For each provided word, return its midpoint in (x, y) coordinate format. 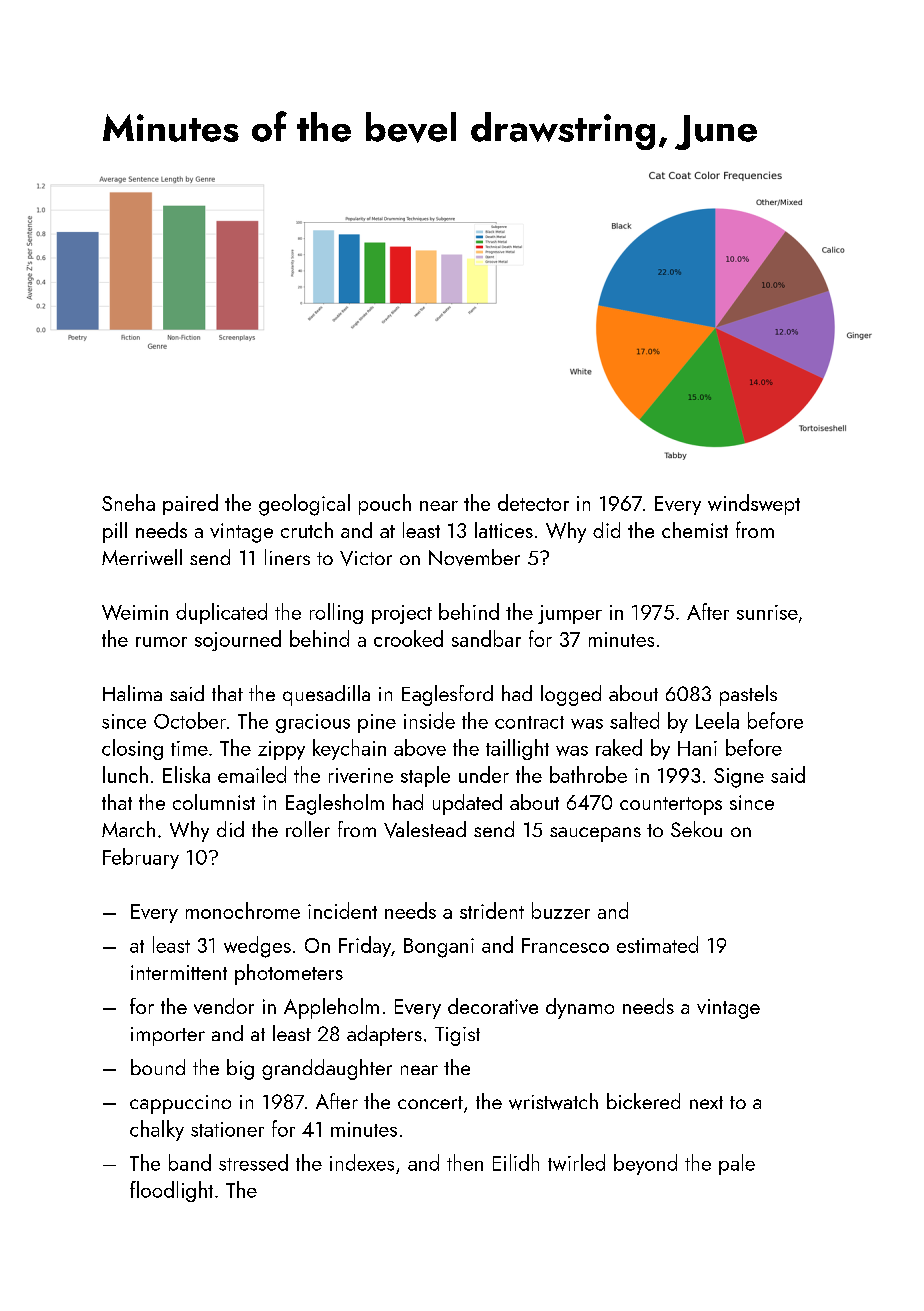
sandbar (486, 638)
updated (467, 804)
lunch (125, 774)
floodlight (171, 1191)
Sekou (696, 829)
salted (634, 720)
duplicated (221, 613)
